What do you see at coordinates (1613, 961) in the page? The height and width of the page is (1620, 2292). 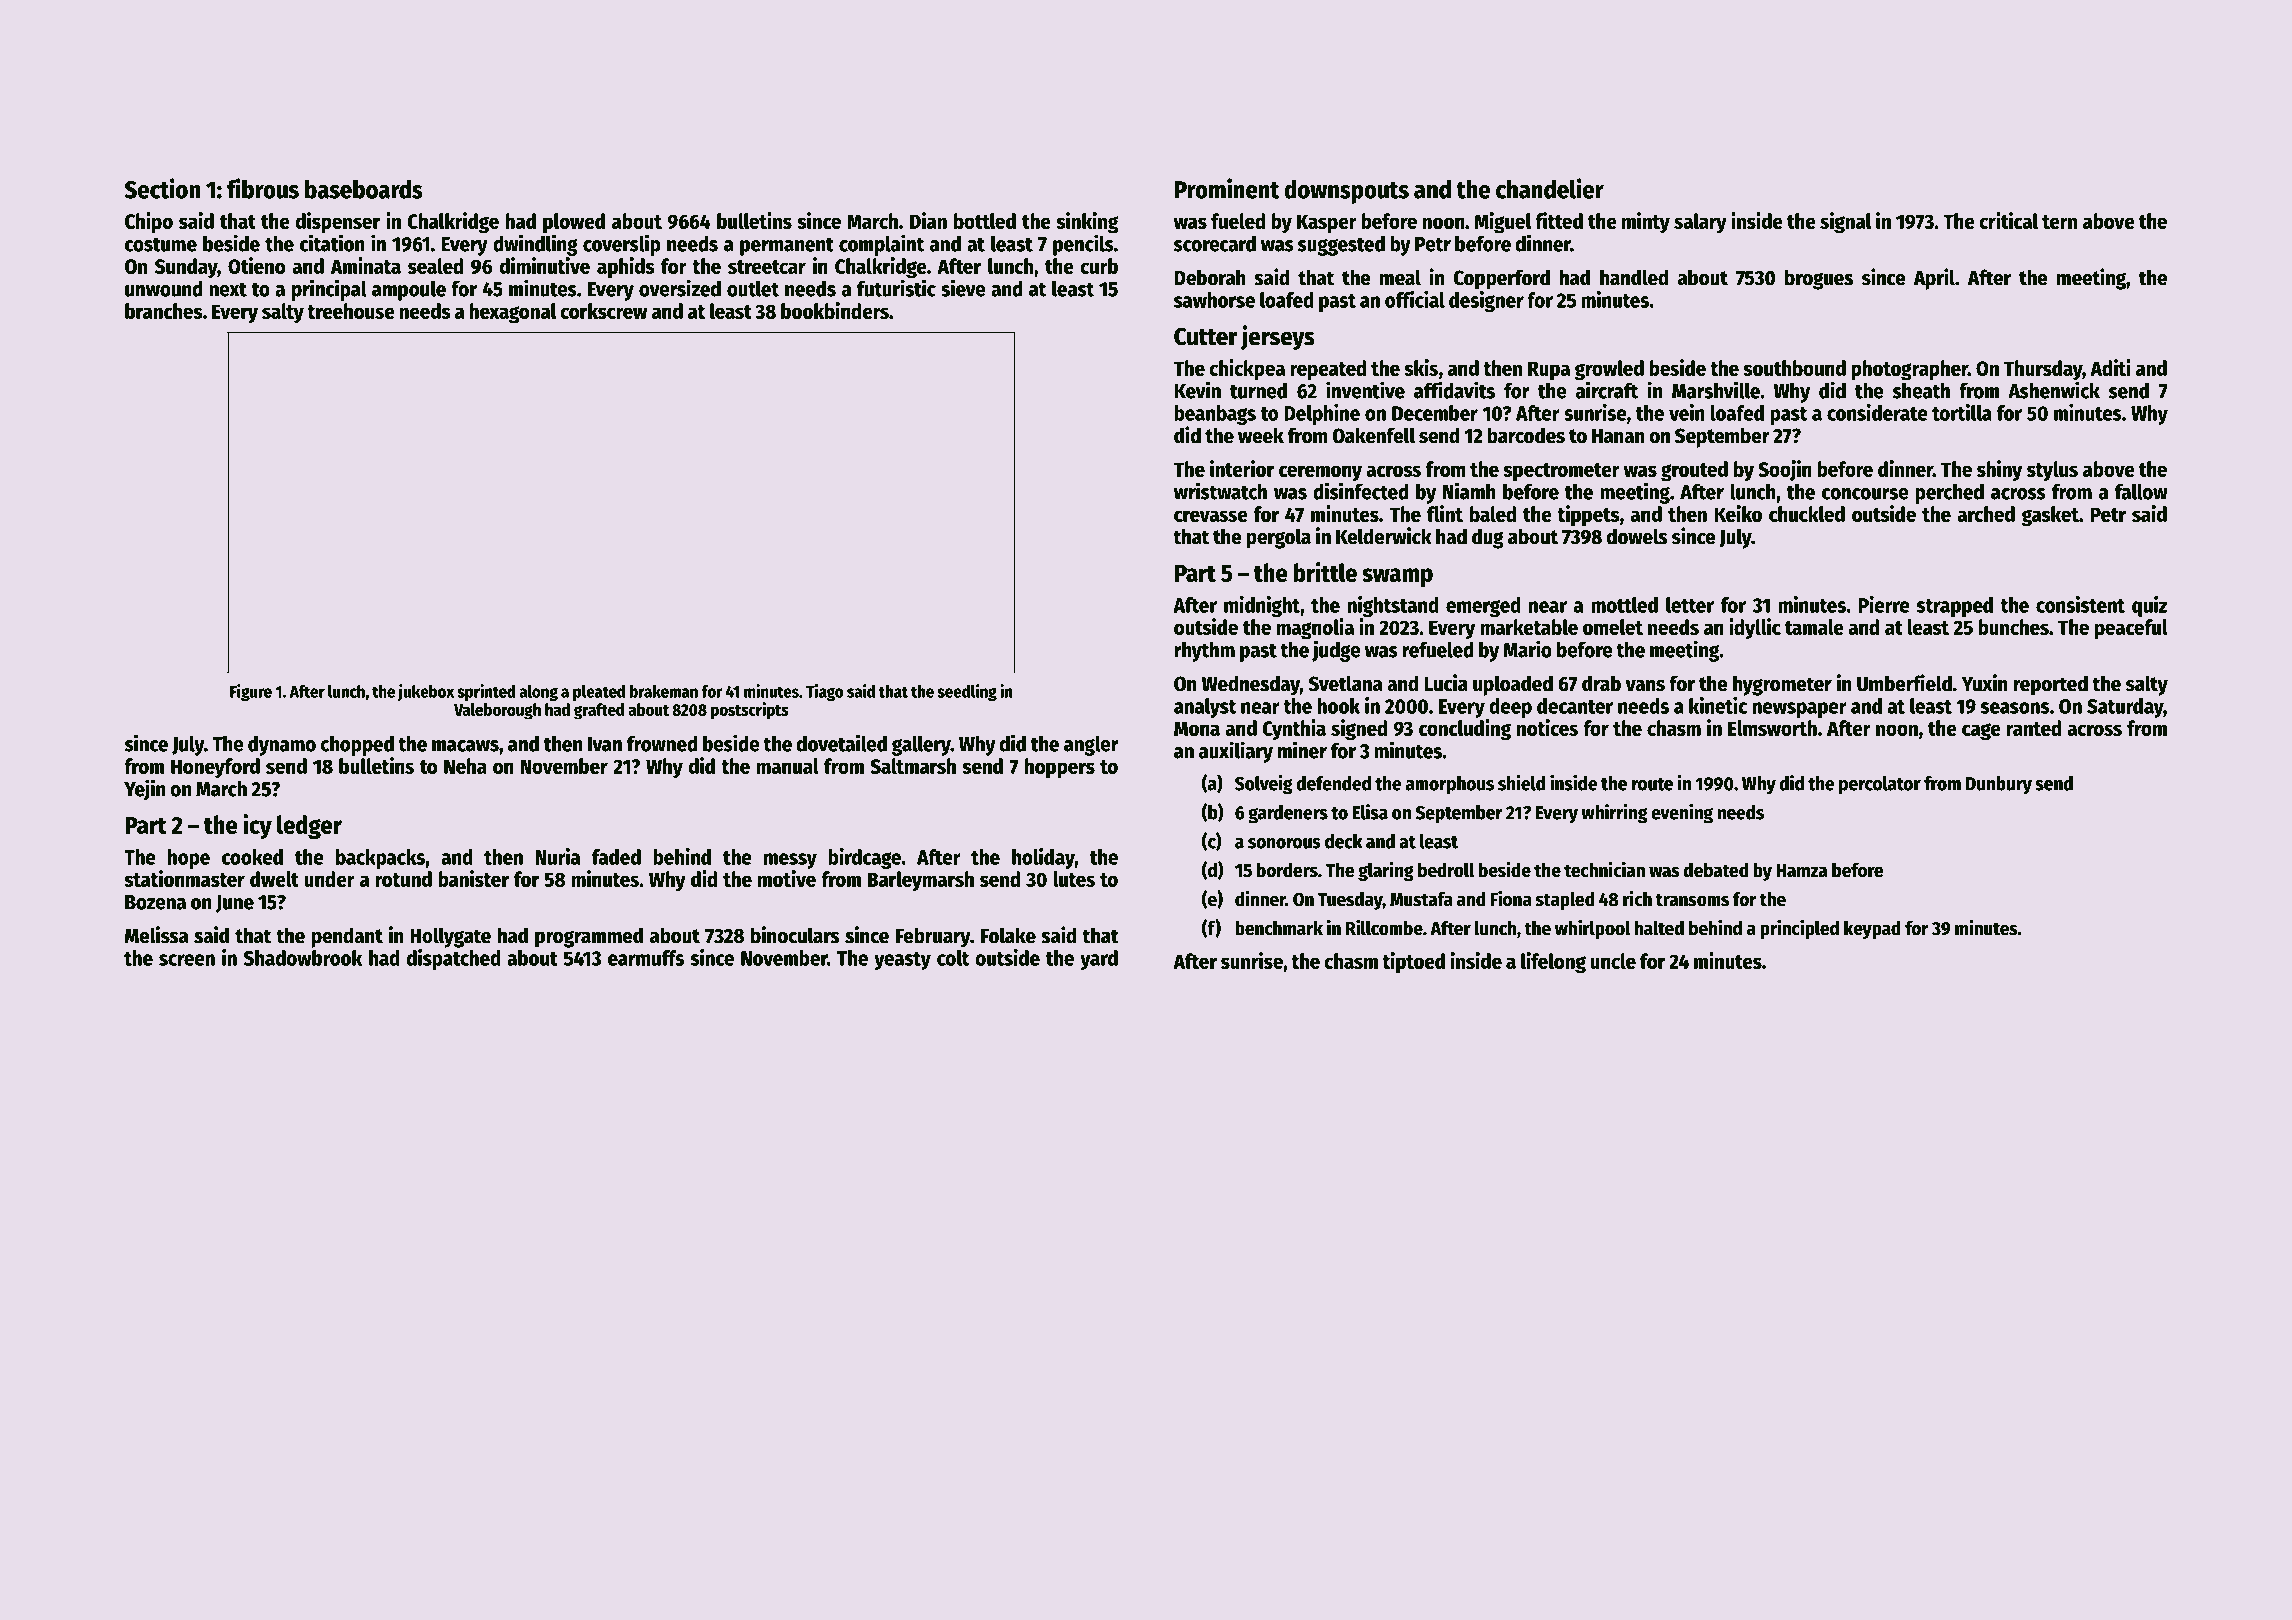 I see `uncle` at bounding box center [1613, 961].
